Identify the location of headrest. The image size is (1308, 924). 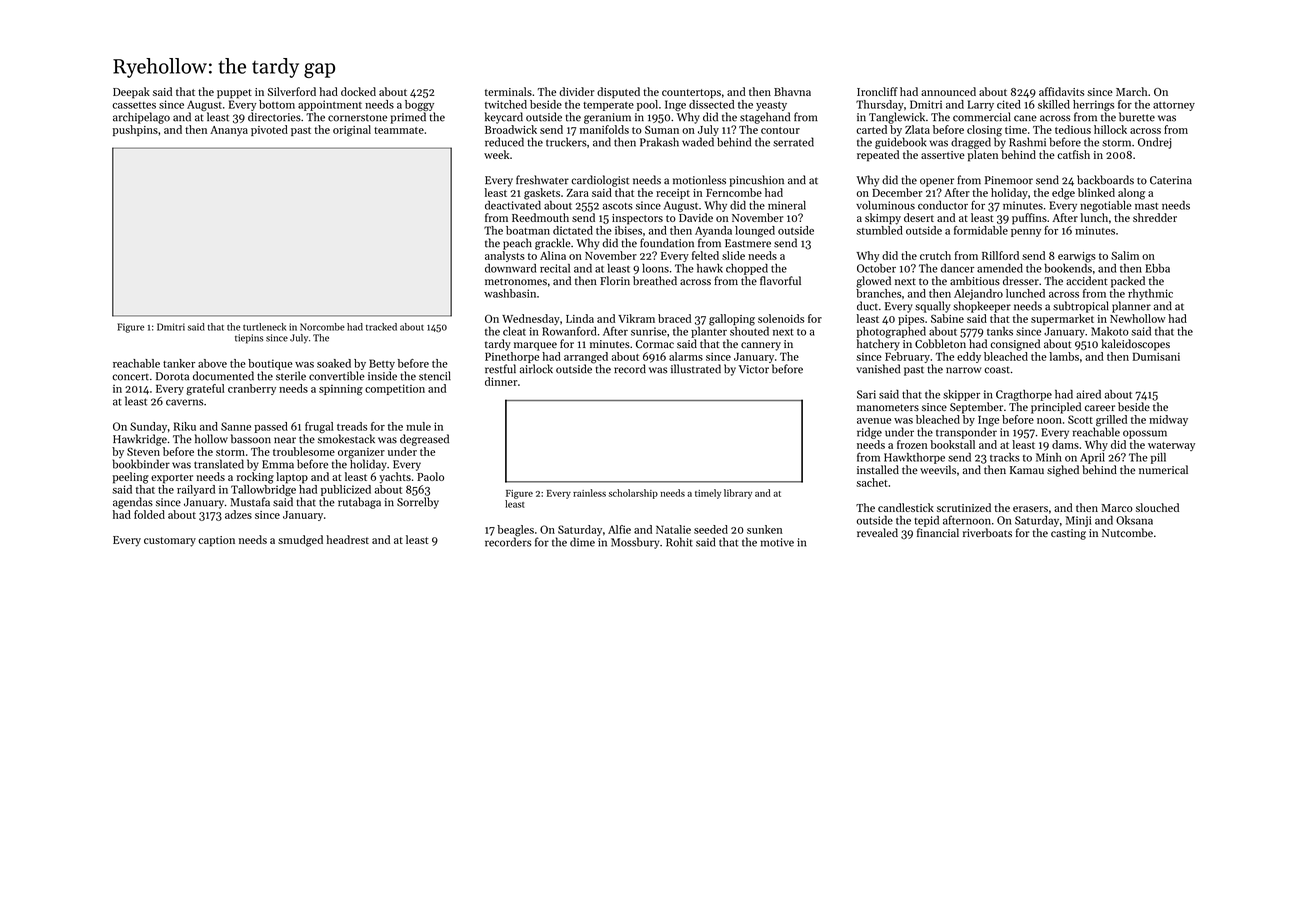
(347, 539).
